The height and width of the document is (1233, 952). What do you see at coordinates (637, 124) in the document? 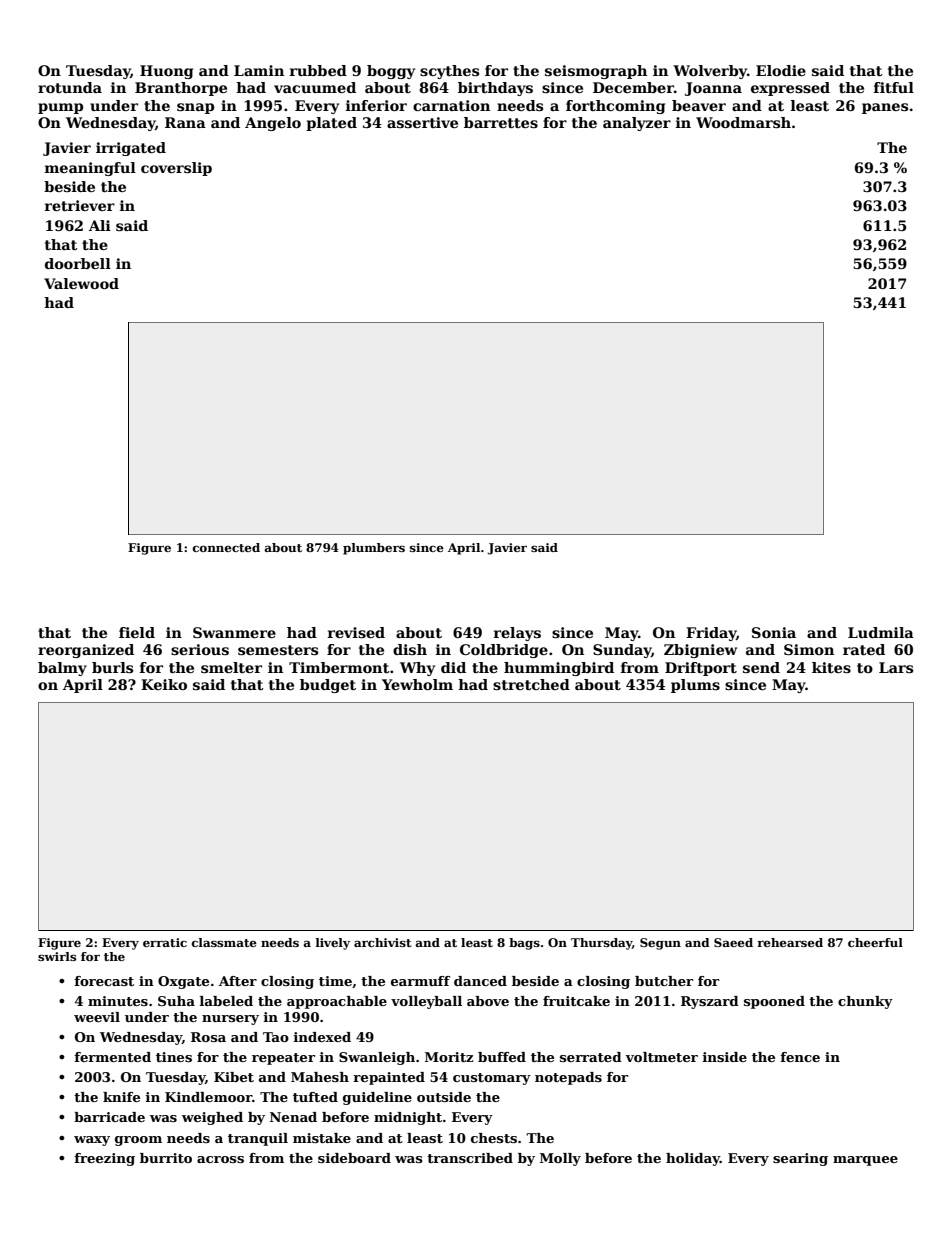
I see `analyzer` at bounding box center [637, 124].
